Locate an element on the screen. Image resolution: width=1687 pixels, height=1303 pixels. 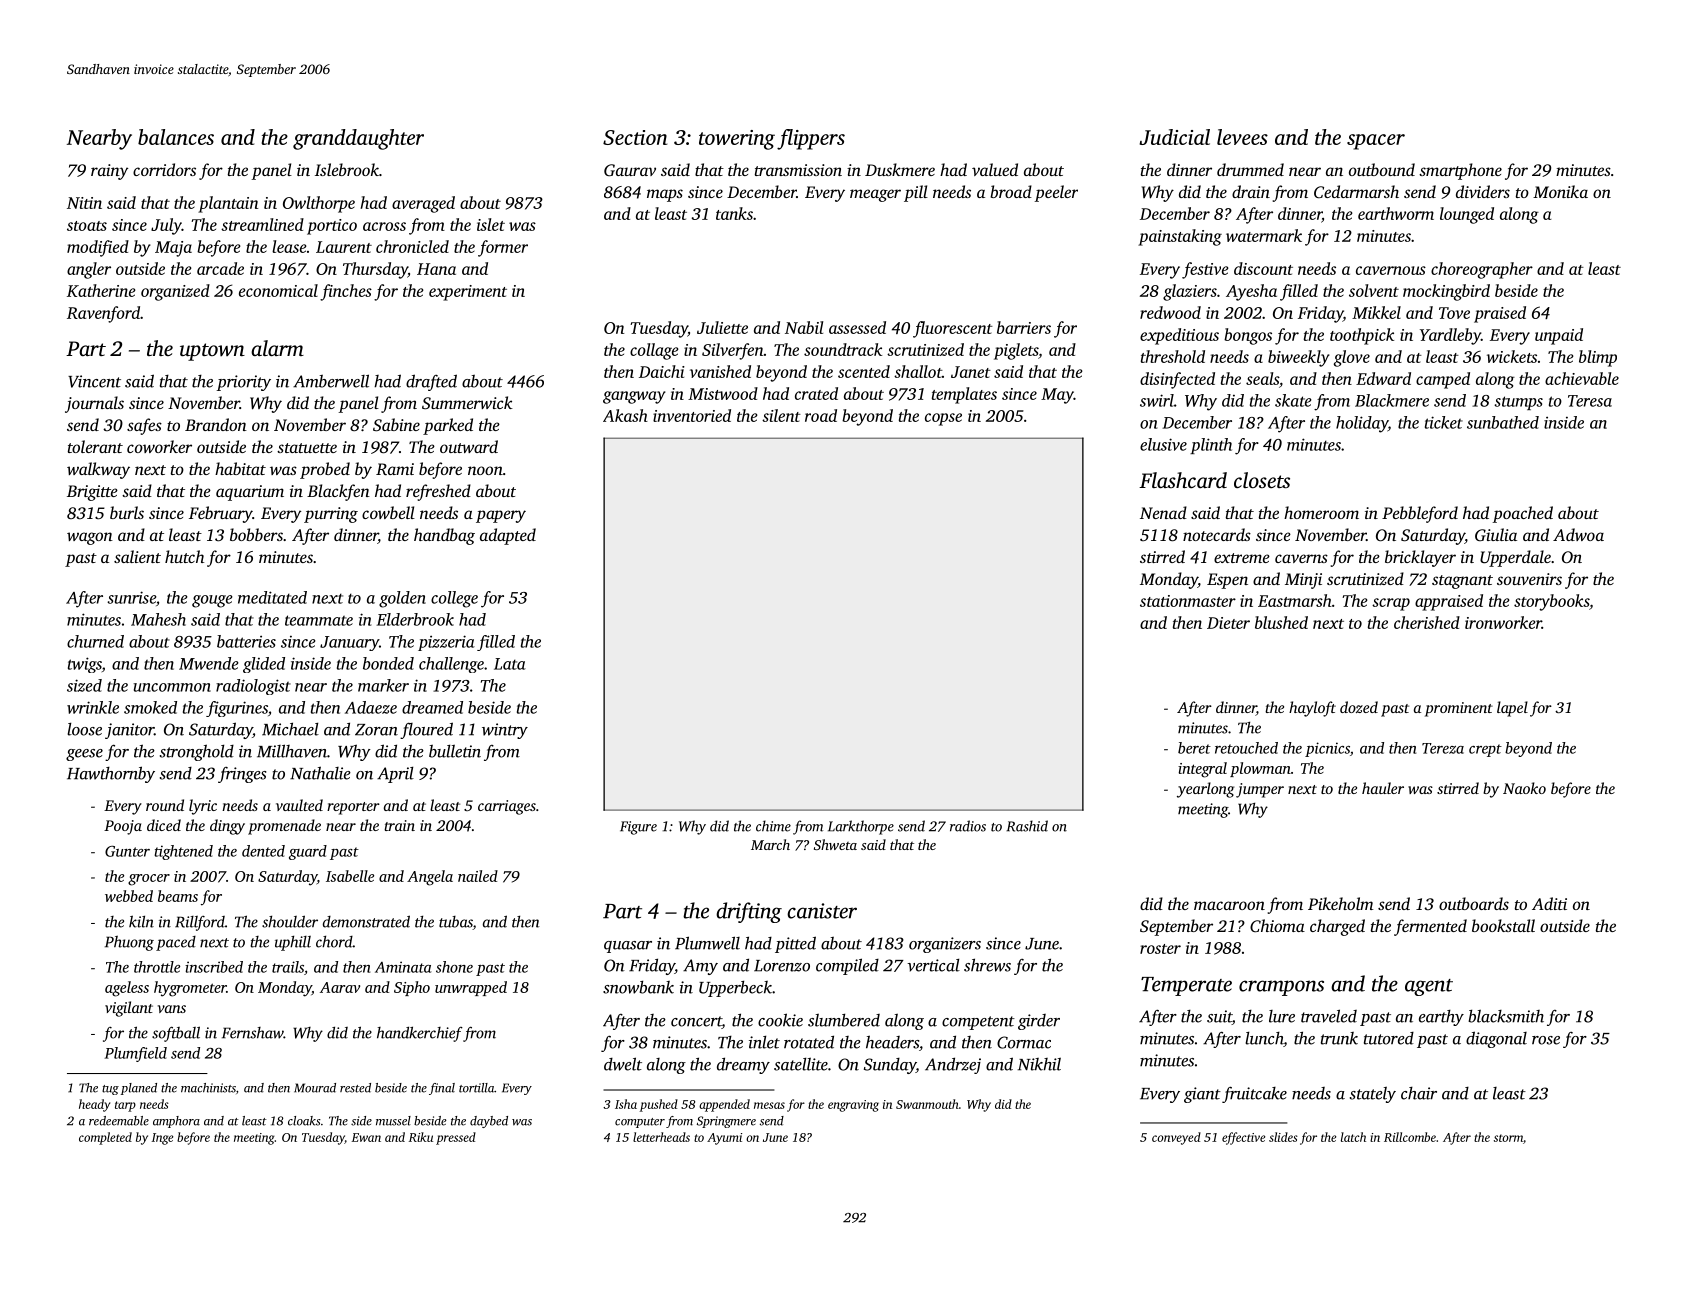
flippers is located at coordinates (811, 139).
